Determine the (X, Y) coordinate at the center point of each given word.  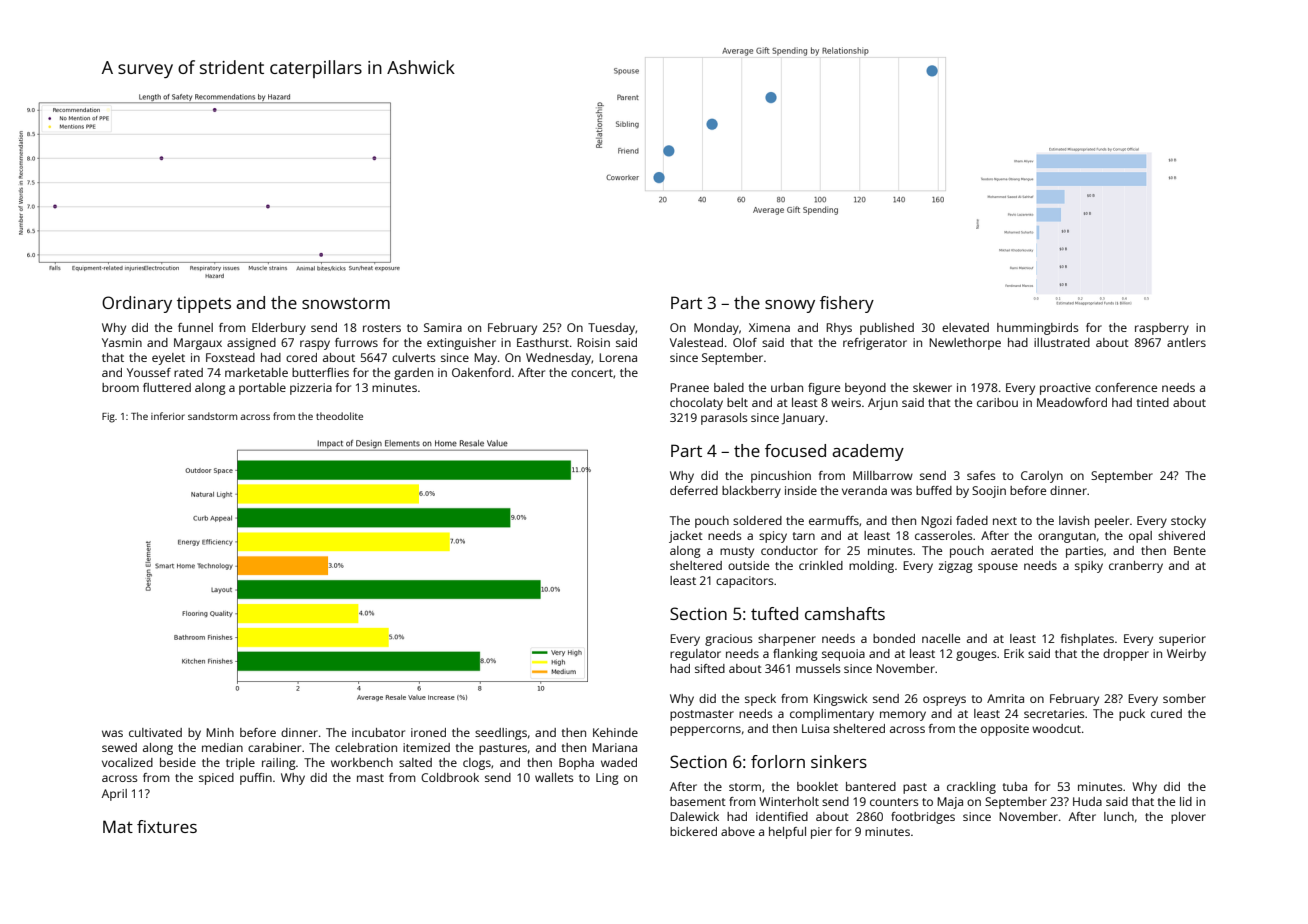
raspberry (1162, 329)
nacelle (941, 638)
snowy (790, 306)
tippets (204, 304)
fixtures (167, 826)
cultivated (155, 732)
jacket (686, 537)
